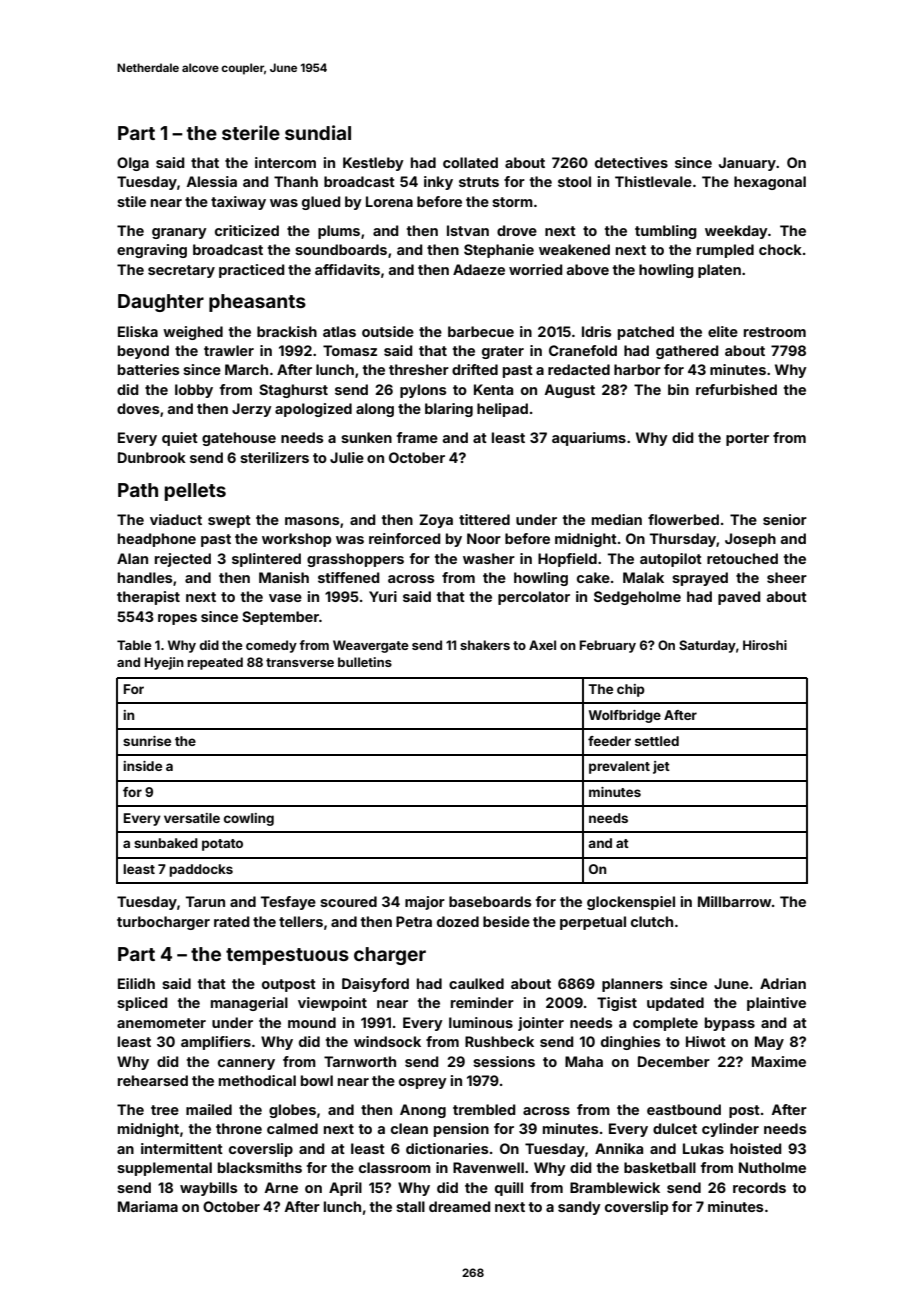  What do you see at coordinates (504, 1061) in the screenshot?
I see `sessions` at bounding box center [504, 1061].
